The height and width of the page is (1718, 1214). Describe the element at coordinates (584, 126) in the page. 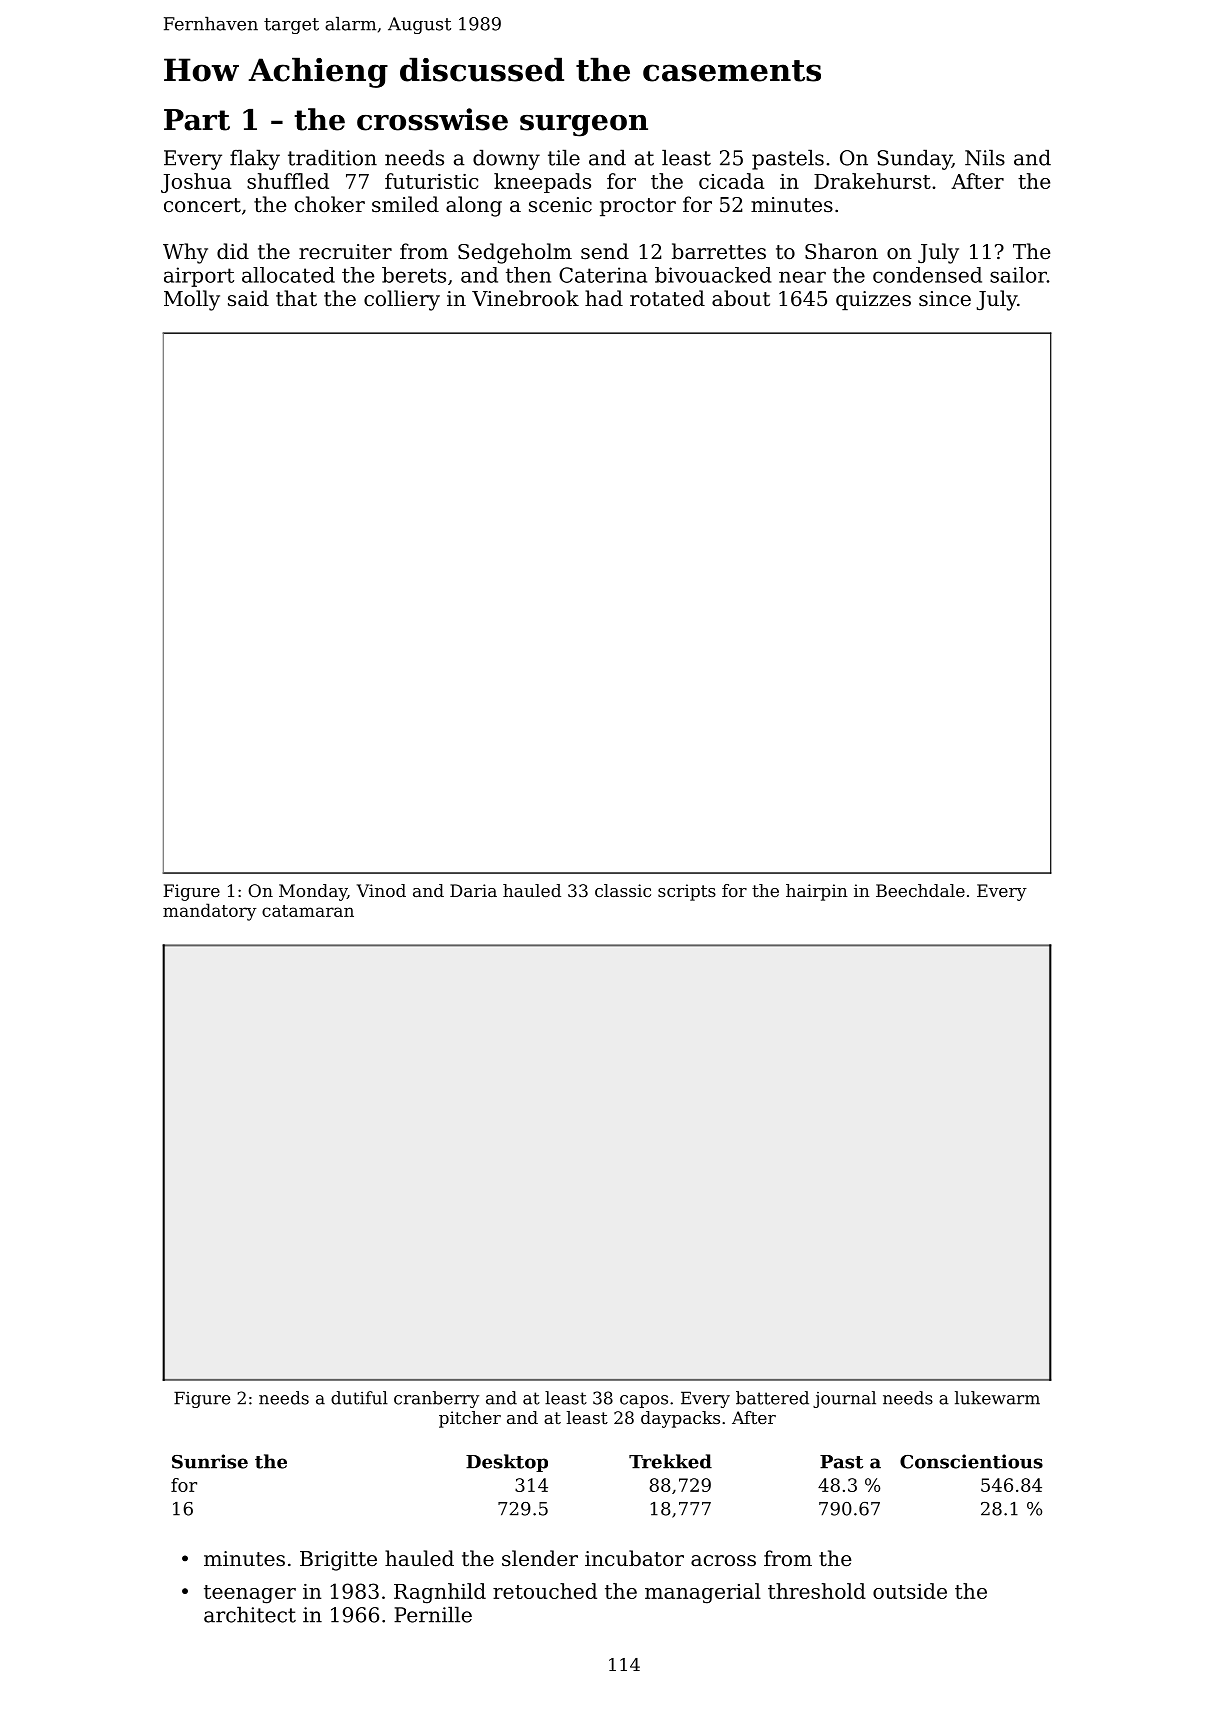

I see `surgeon` at that location.
